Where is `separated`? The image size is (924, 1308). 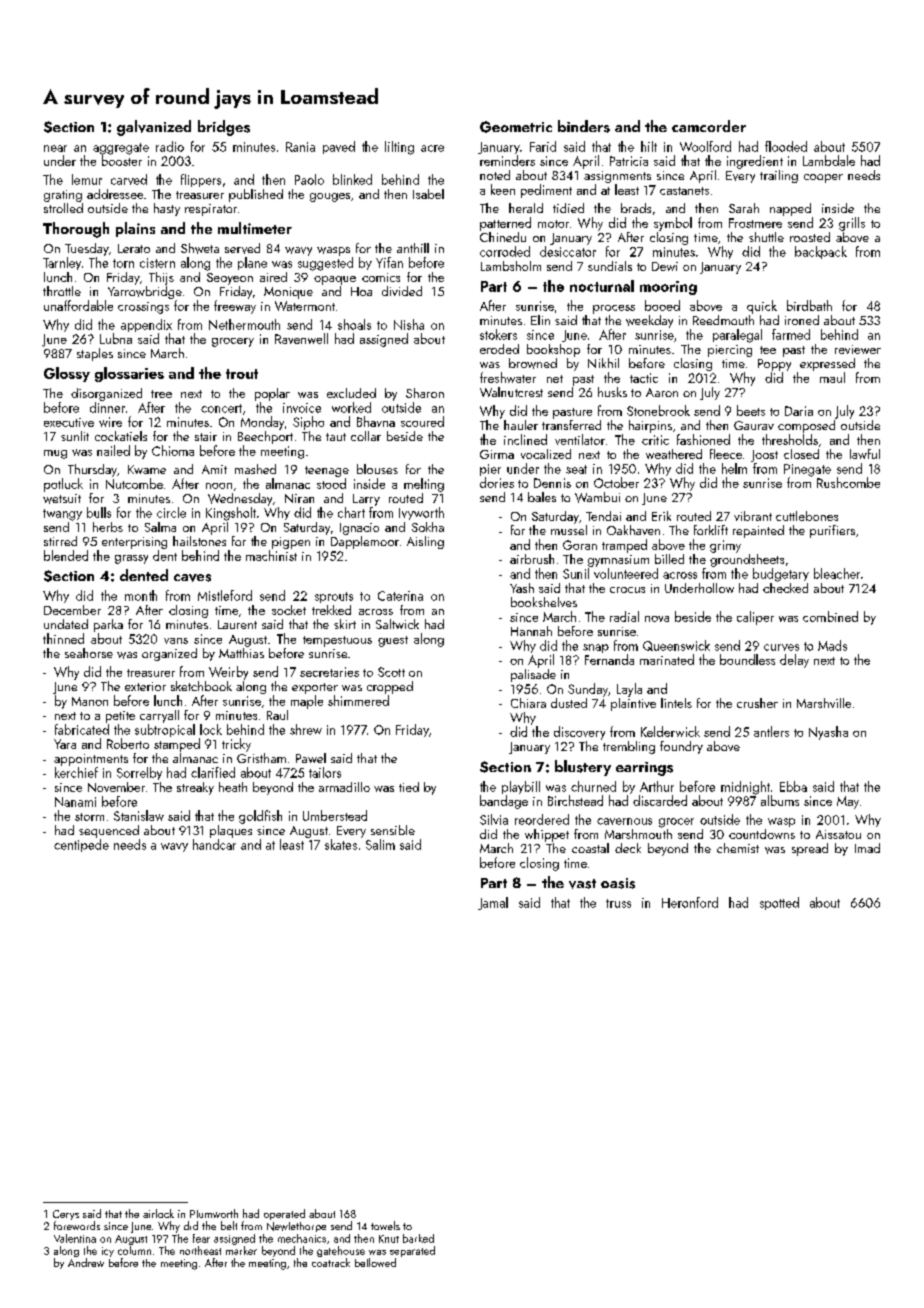 separated is located at coordinates (412, 1251).
